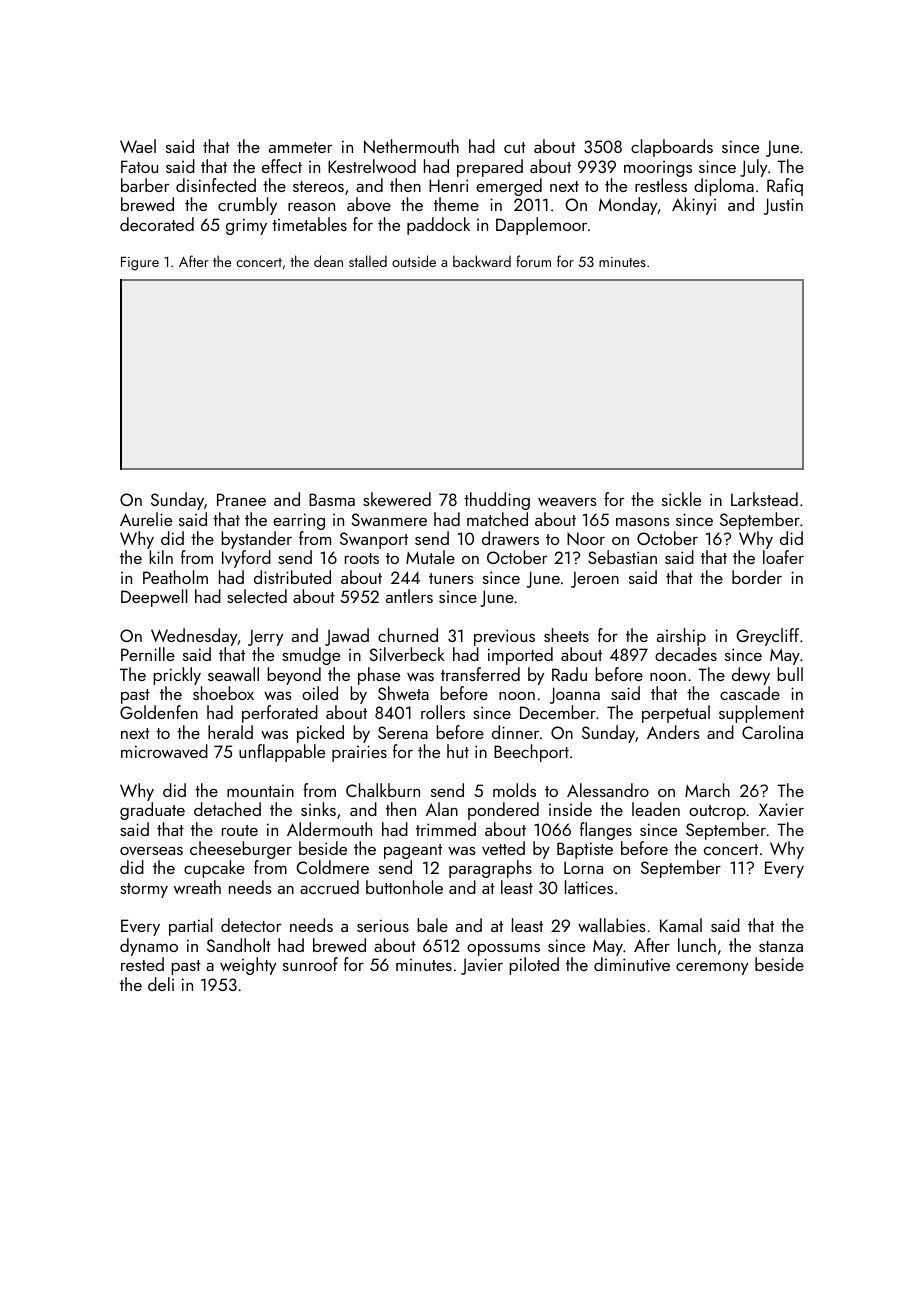 The image size is (924, 1314). Describe the element at coordinates (451, 578) in the page. I see `tuners` at that location.
